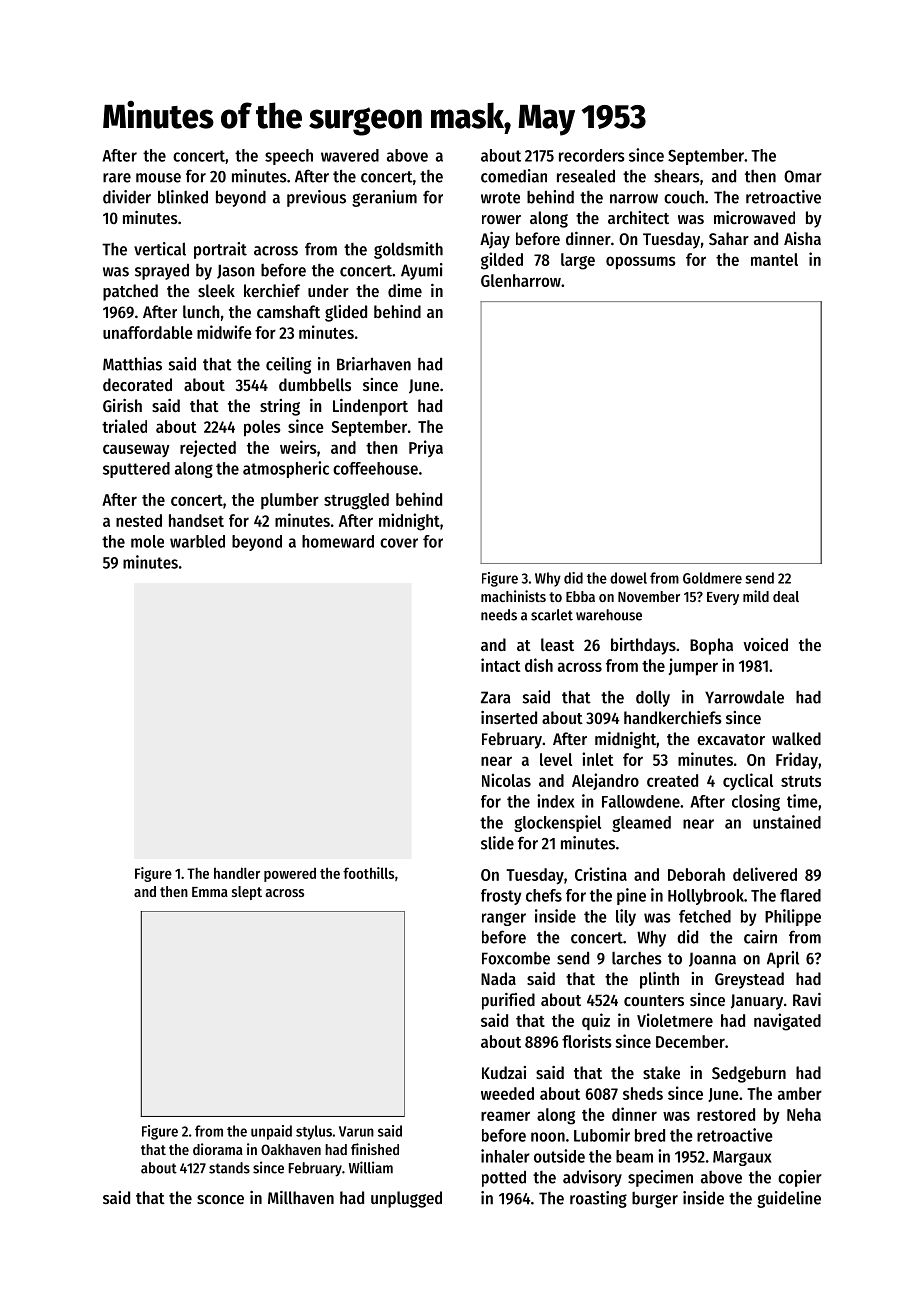  What do you see at coordinates (592, 155) in the document?
I see `recorders` at bounding box center [592, 155].
